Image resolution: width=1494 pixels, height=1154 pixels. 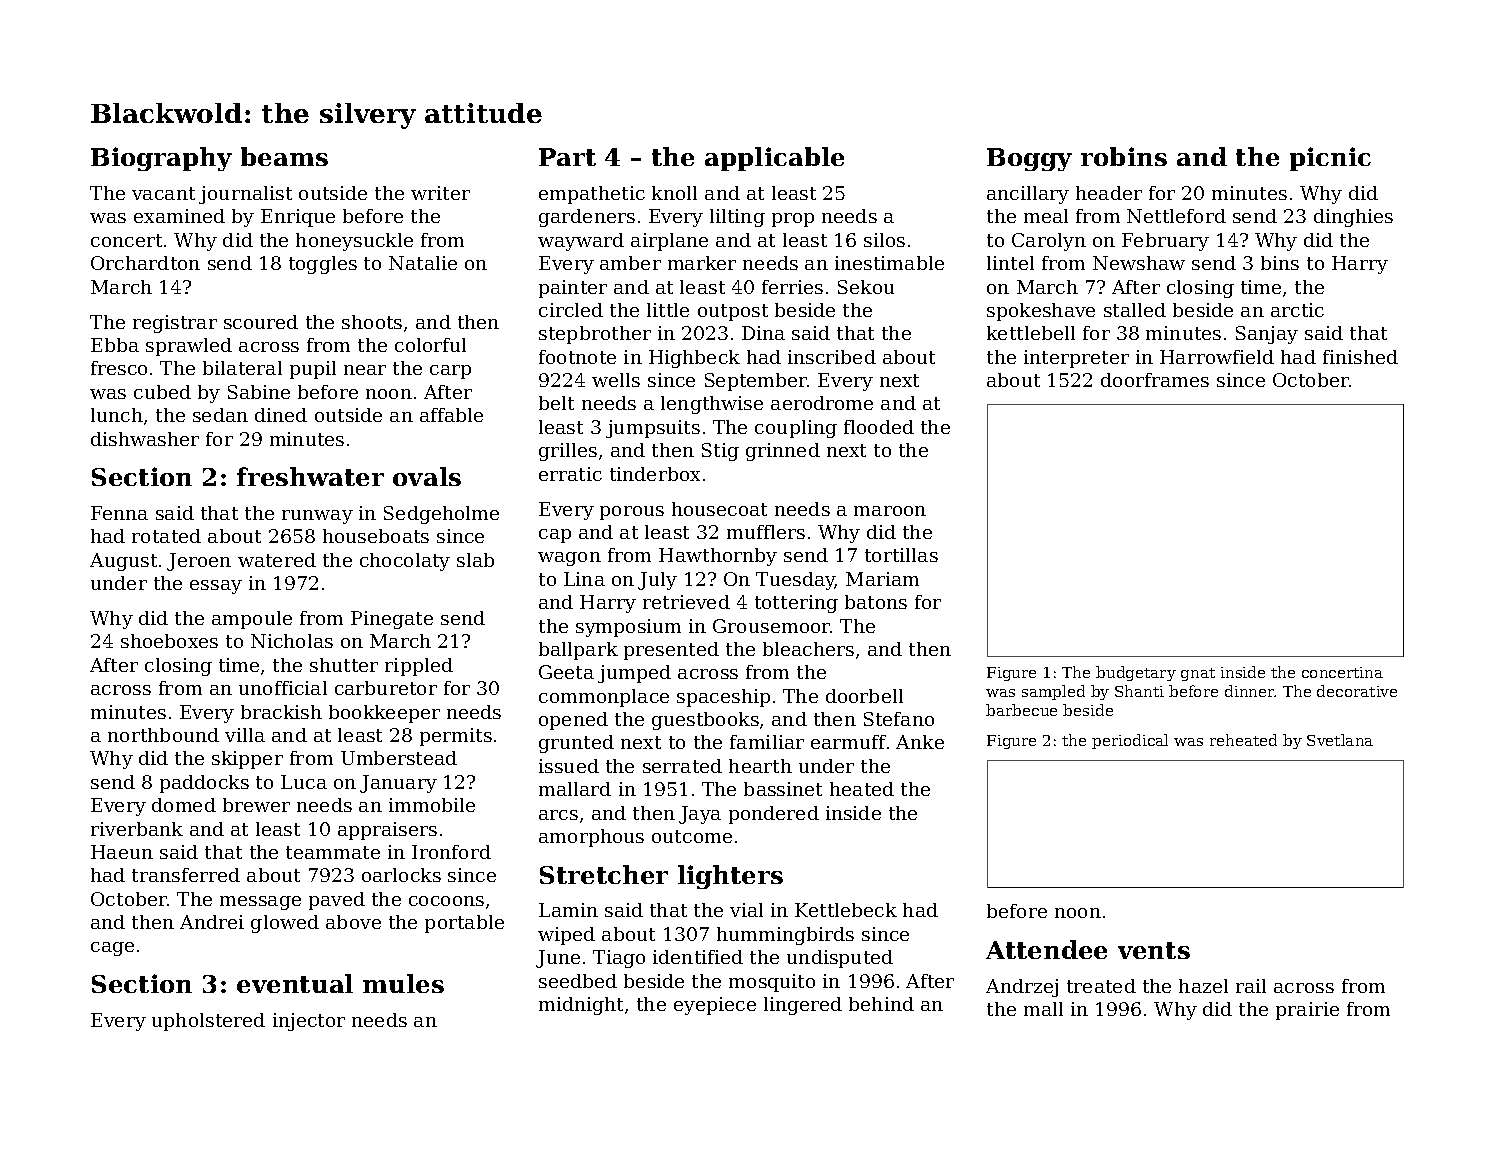 What do you see at coordinates (1155, 380) in the image?
I see `doorframes` at bounding box center [1155, 380].
